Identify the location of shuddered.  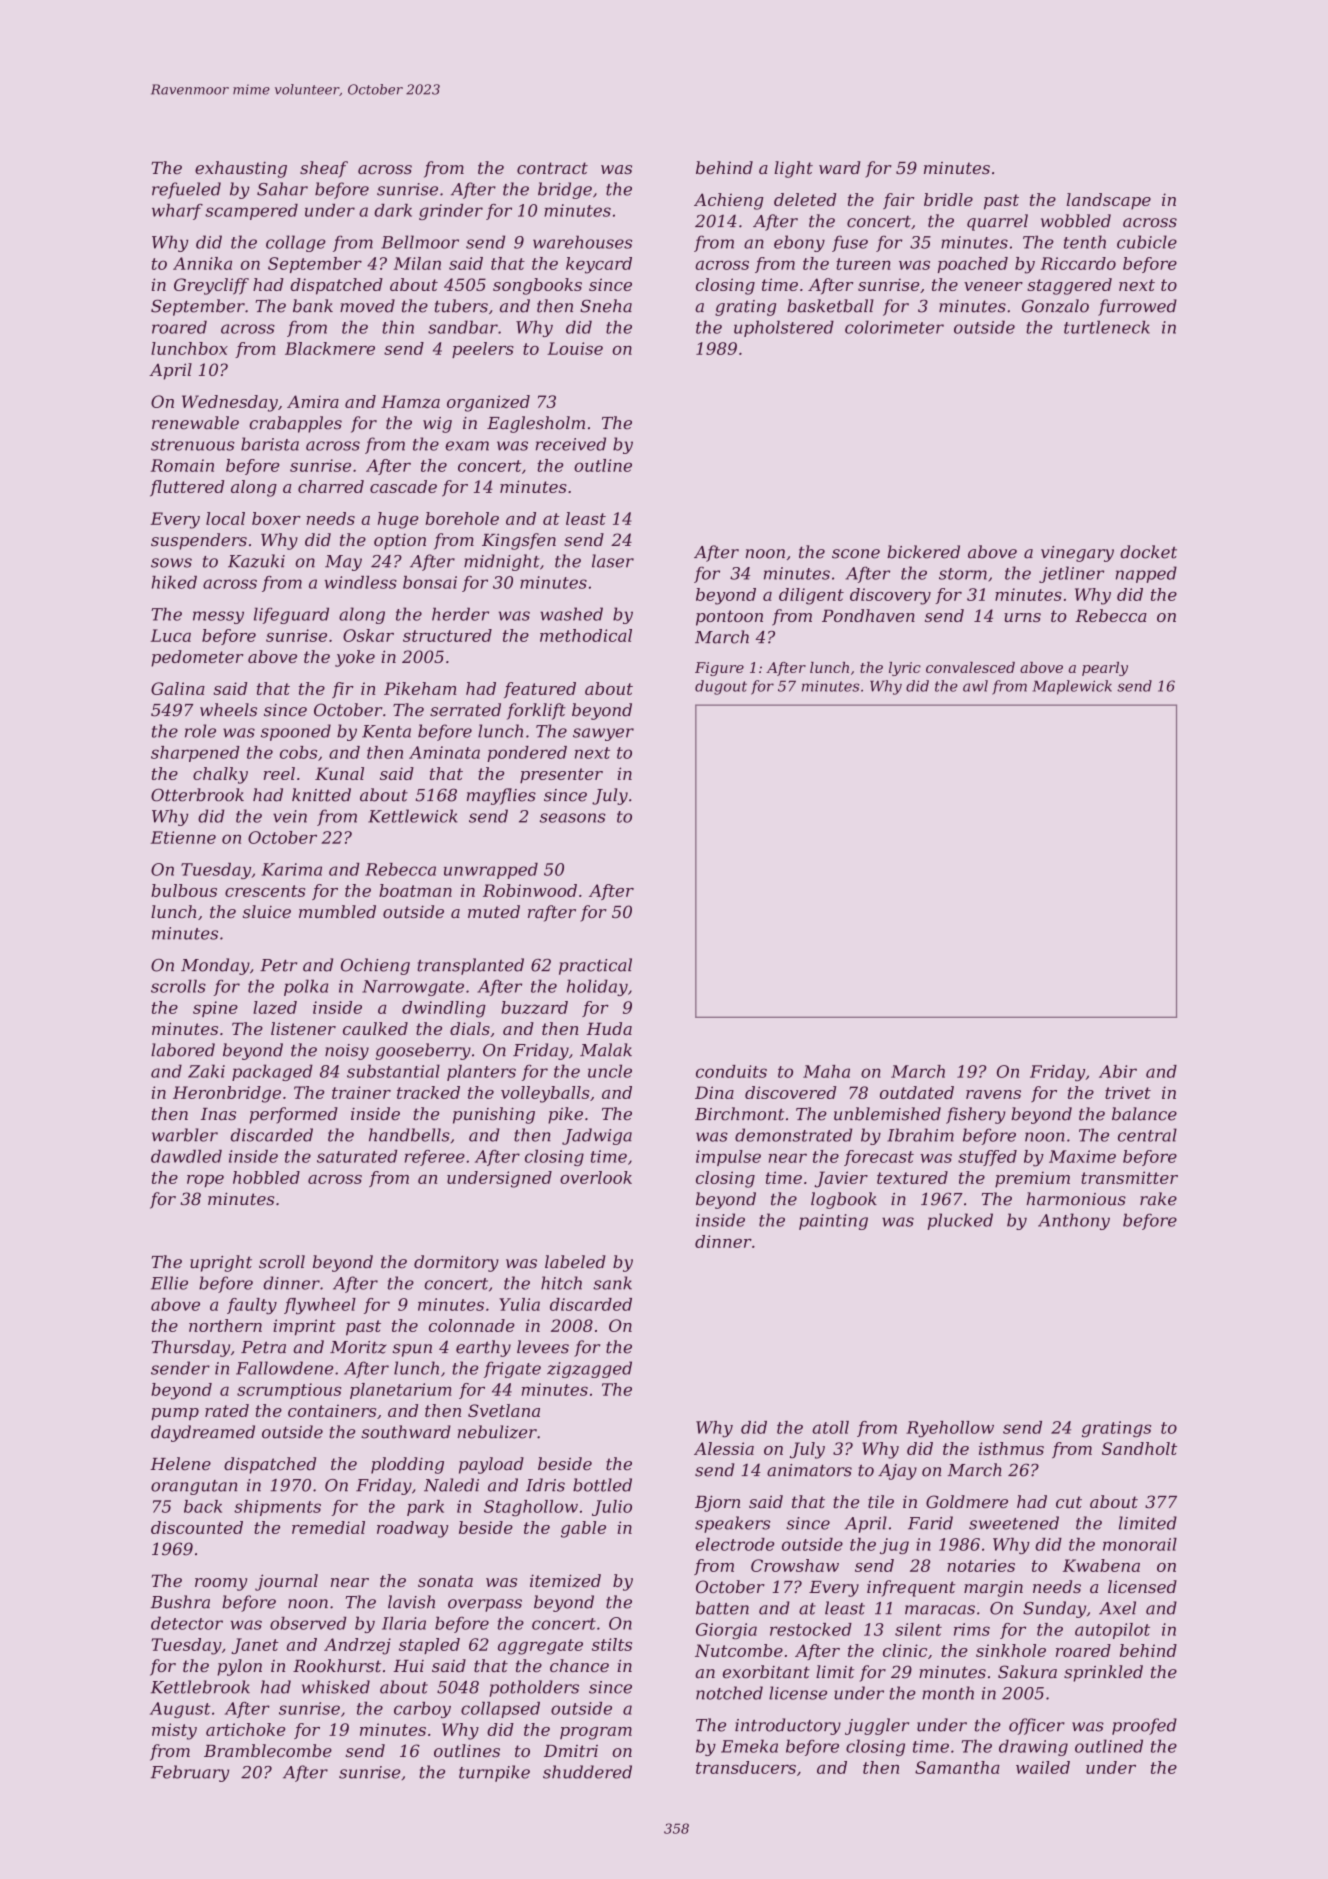
(587, 1772).
